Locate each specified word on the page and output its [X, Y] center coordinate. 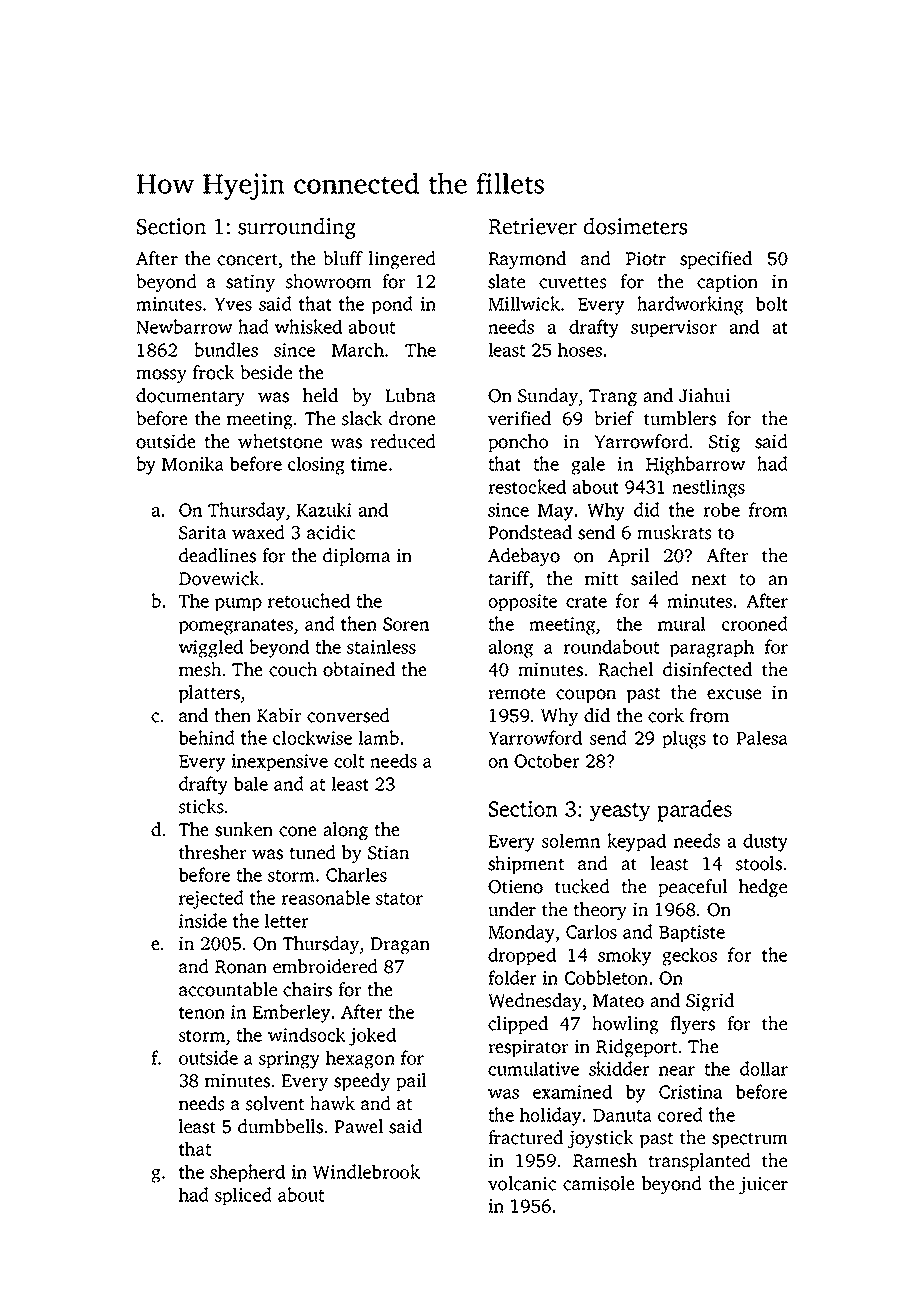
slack [362, 418]
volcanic [522, 1183]
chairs [307, 989]
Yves [233, 304]
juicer [763, 1185]
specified [716, 260]
